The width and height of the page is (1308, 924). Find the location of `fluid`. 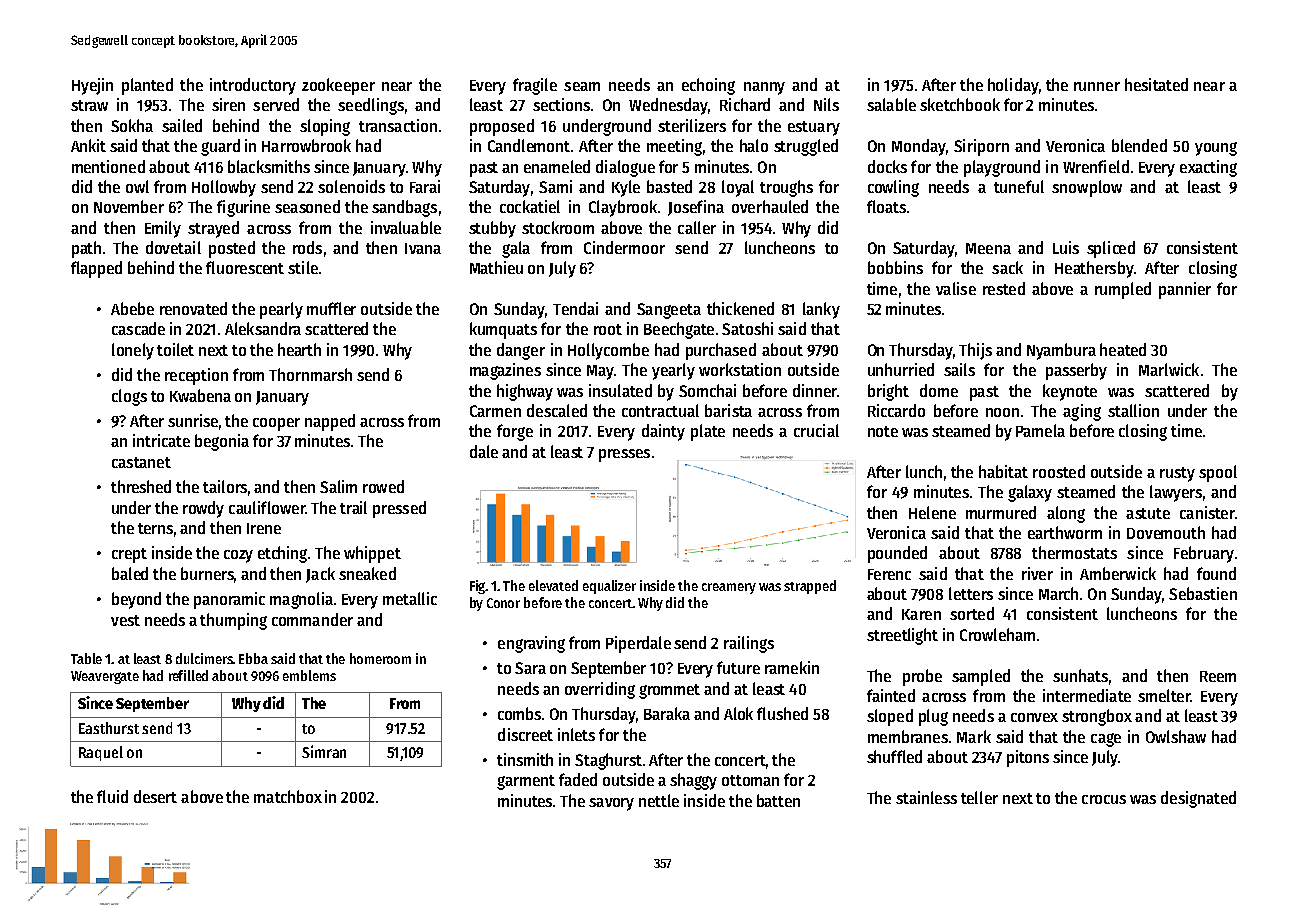

fluid is located at coordinates (112, 796).
